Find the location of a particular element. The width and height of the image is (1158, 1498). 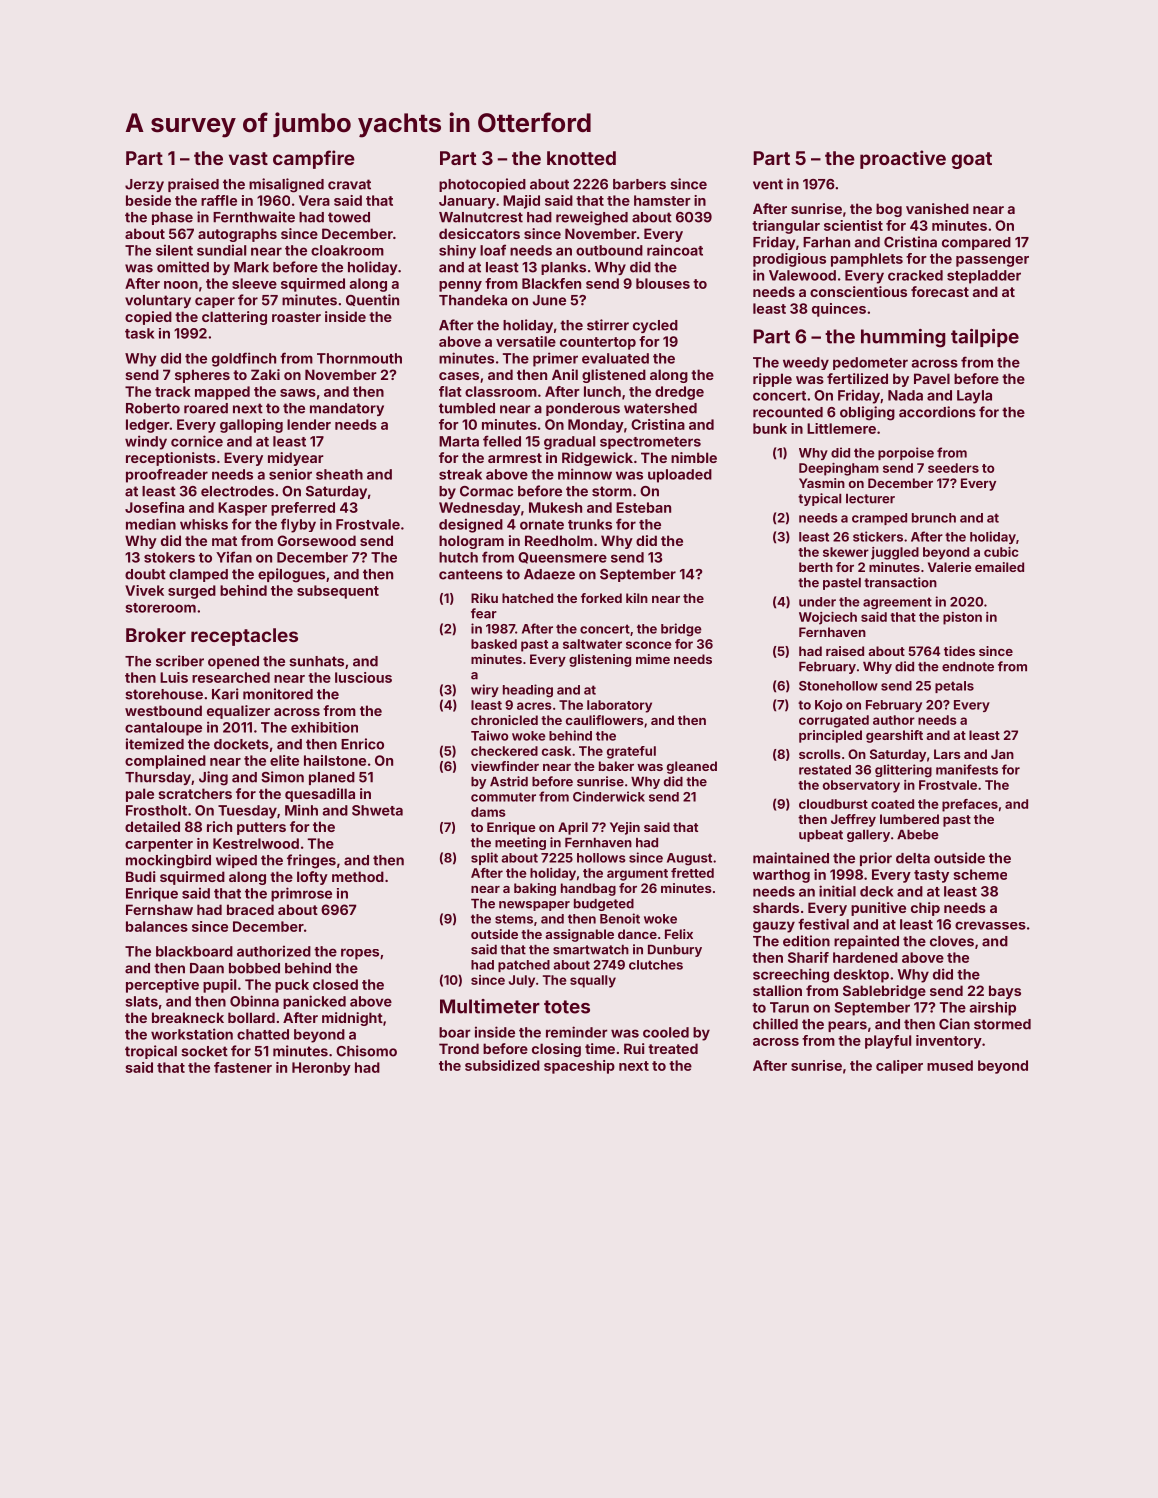

knotted is located at coordinates (581, 158).
